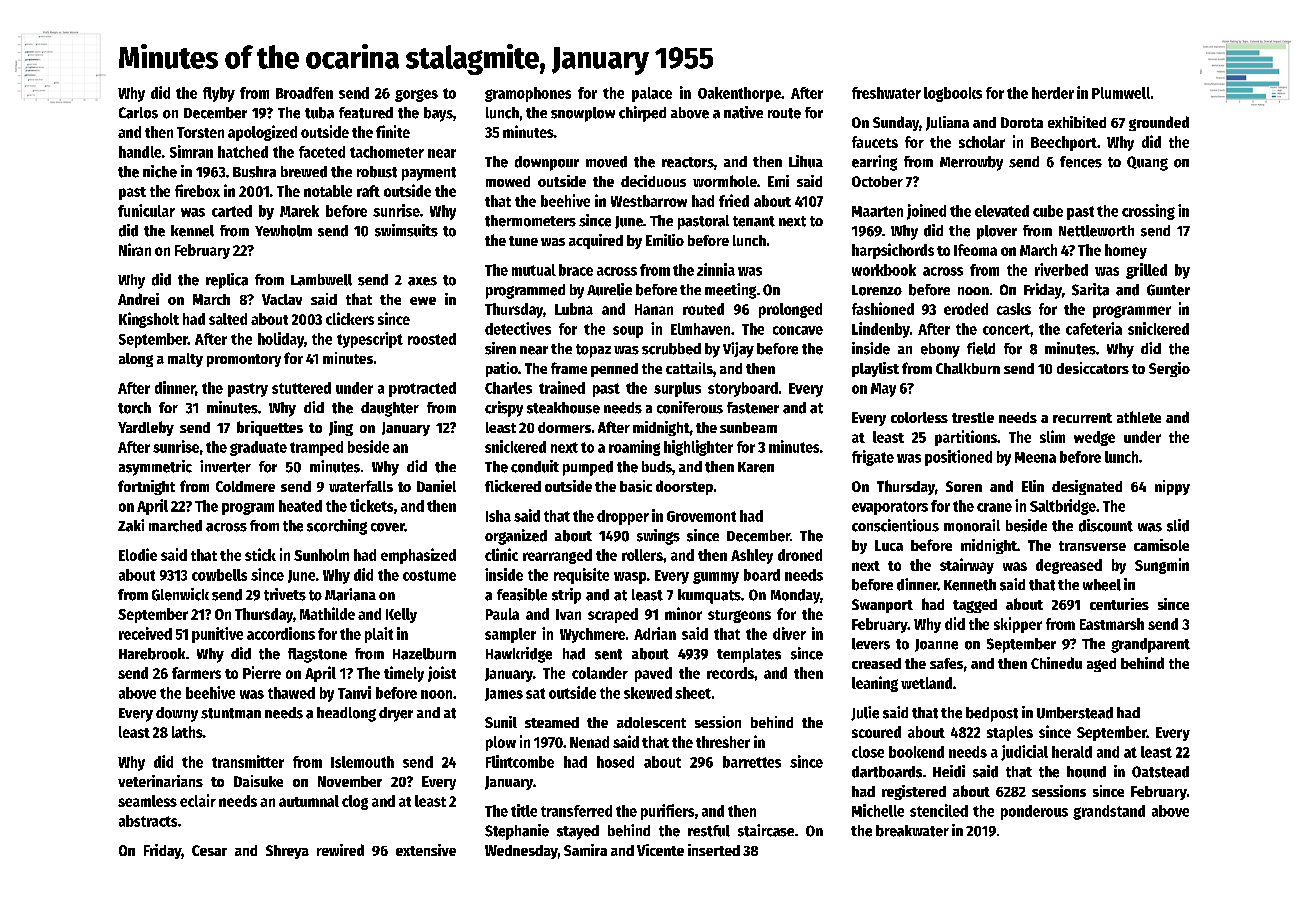 This screenshot has width=1308, height=924. I want to click on gramophones, so click(528, 94).
